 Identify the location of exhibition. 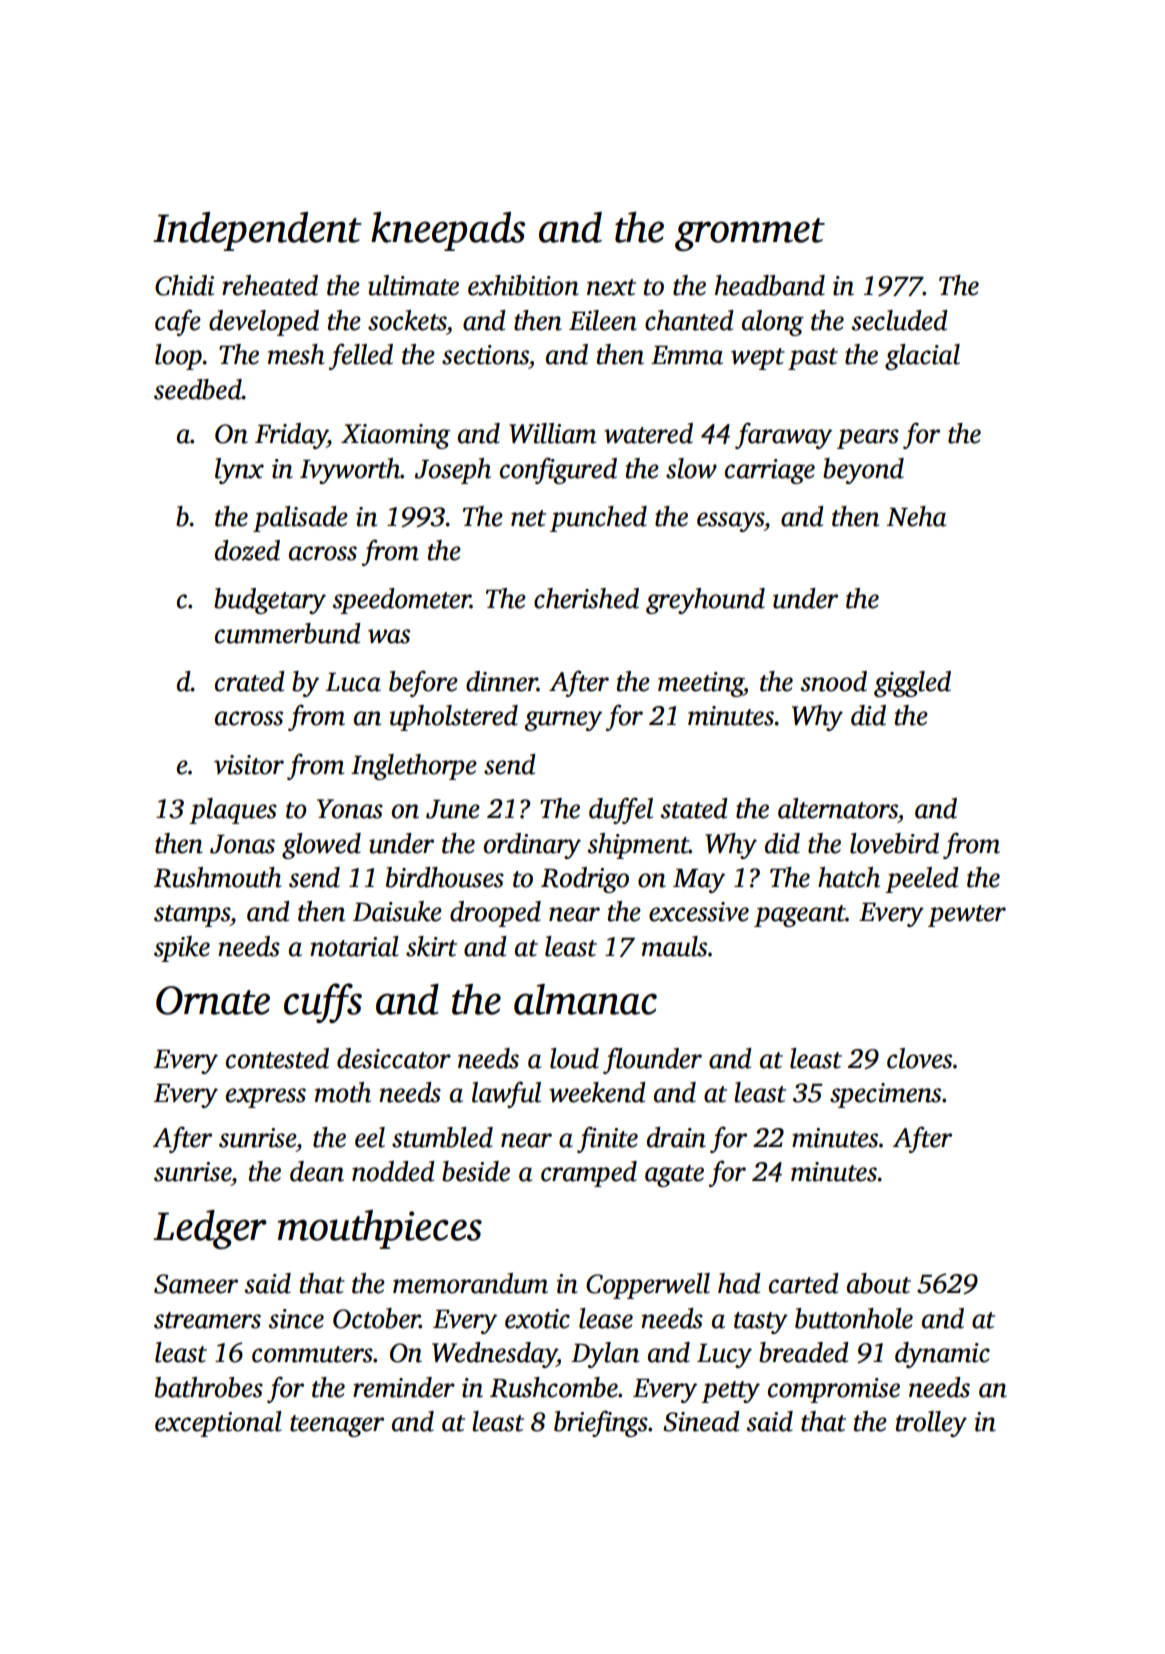
(523, 285).
